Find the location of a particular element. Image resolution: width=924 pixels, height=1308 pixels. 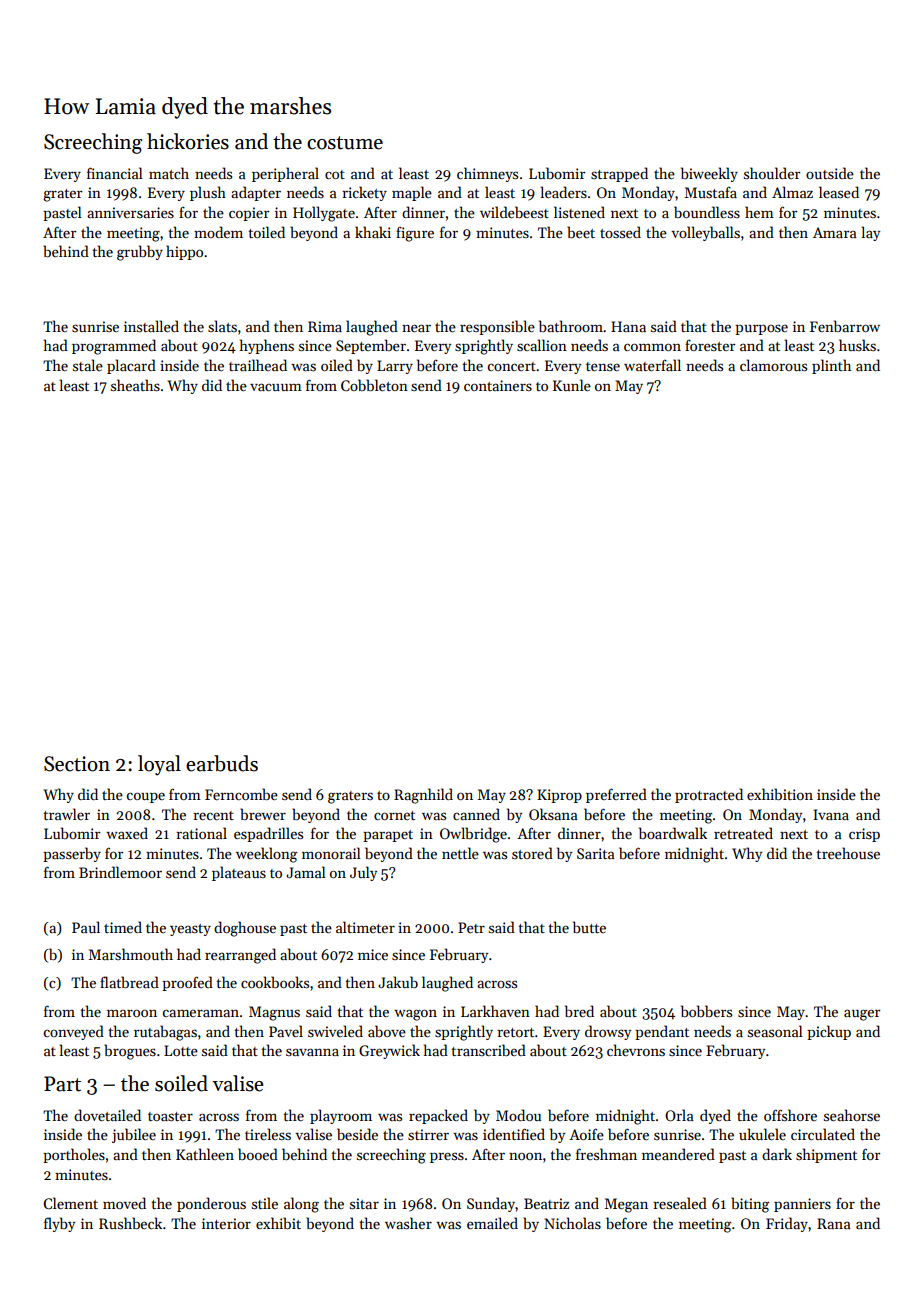

anniversaries is located at coordinates (130, 212).
